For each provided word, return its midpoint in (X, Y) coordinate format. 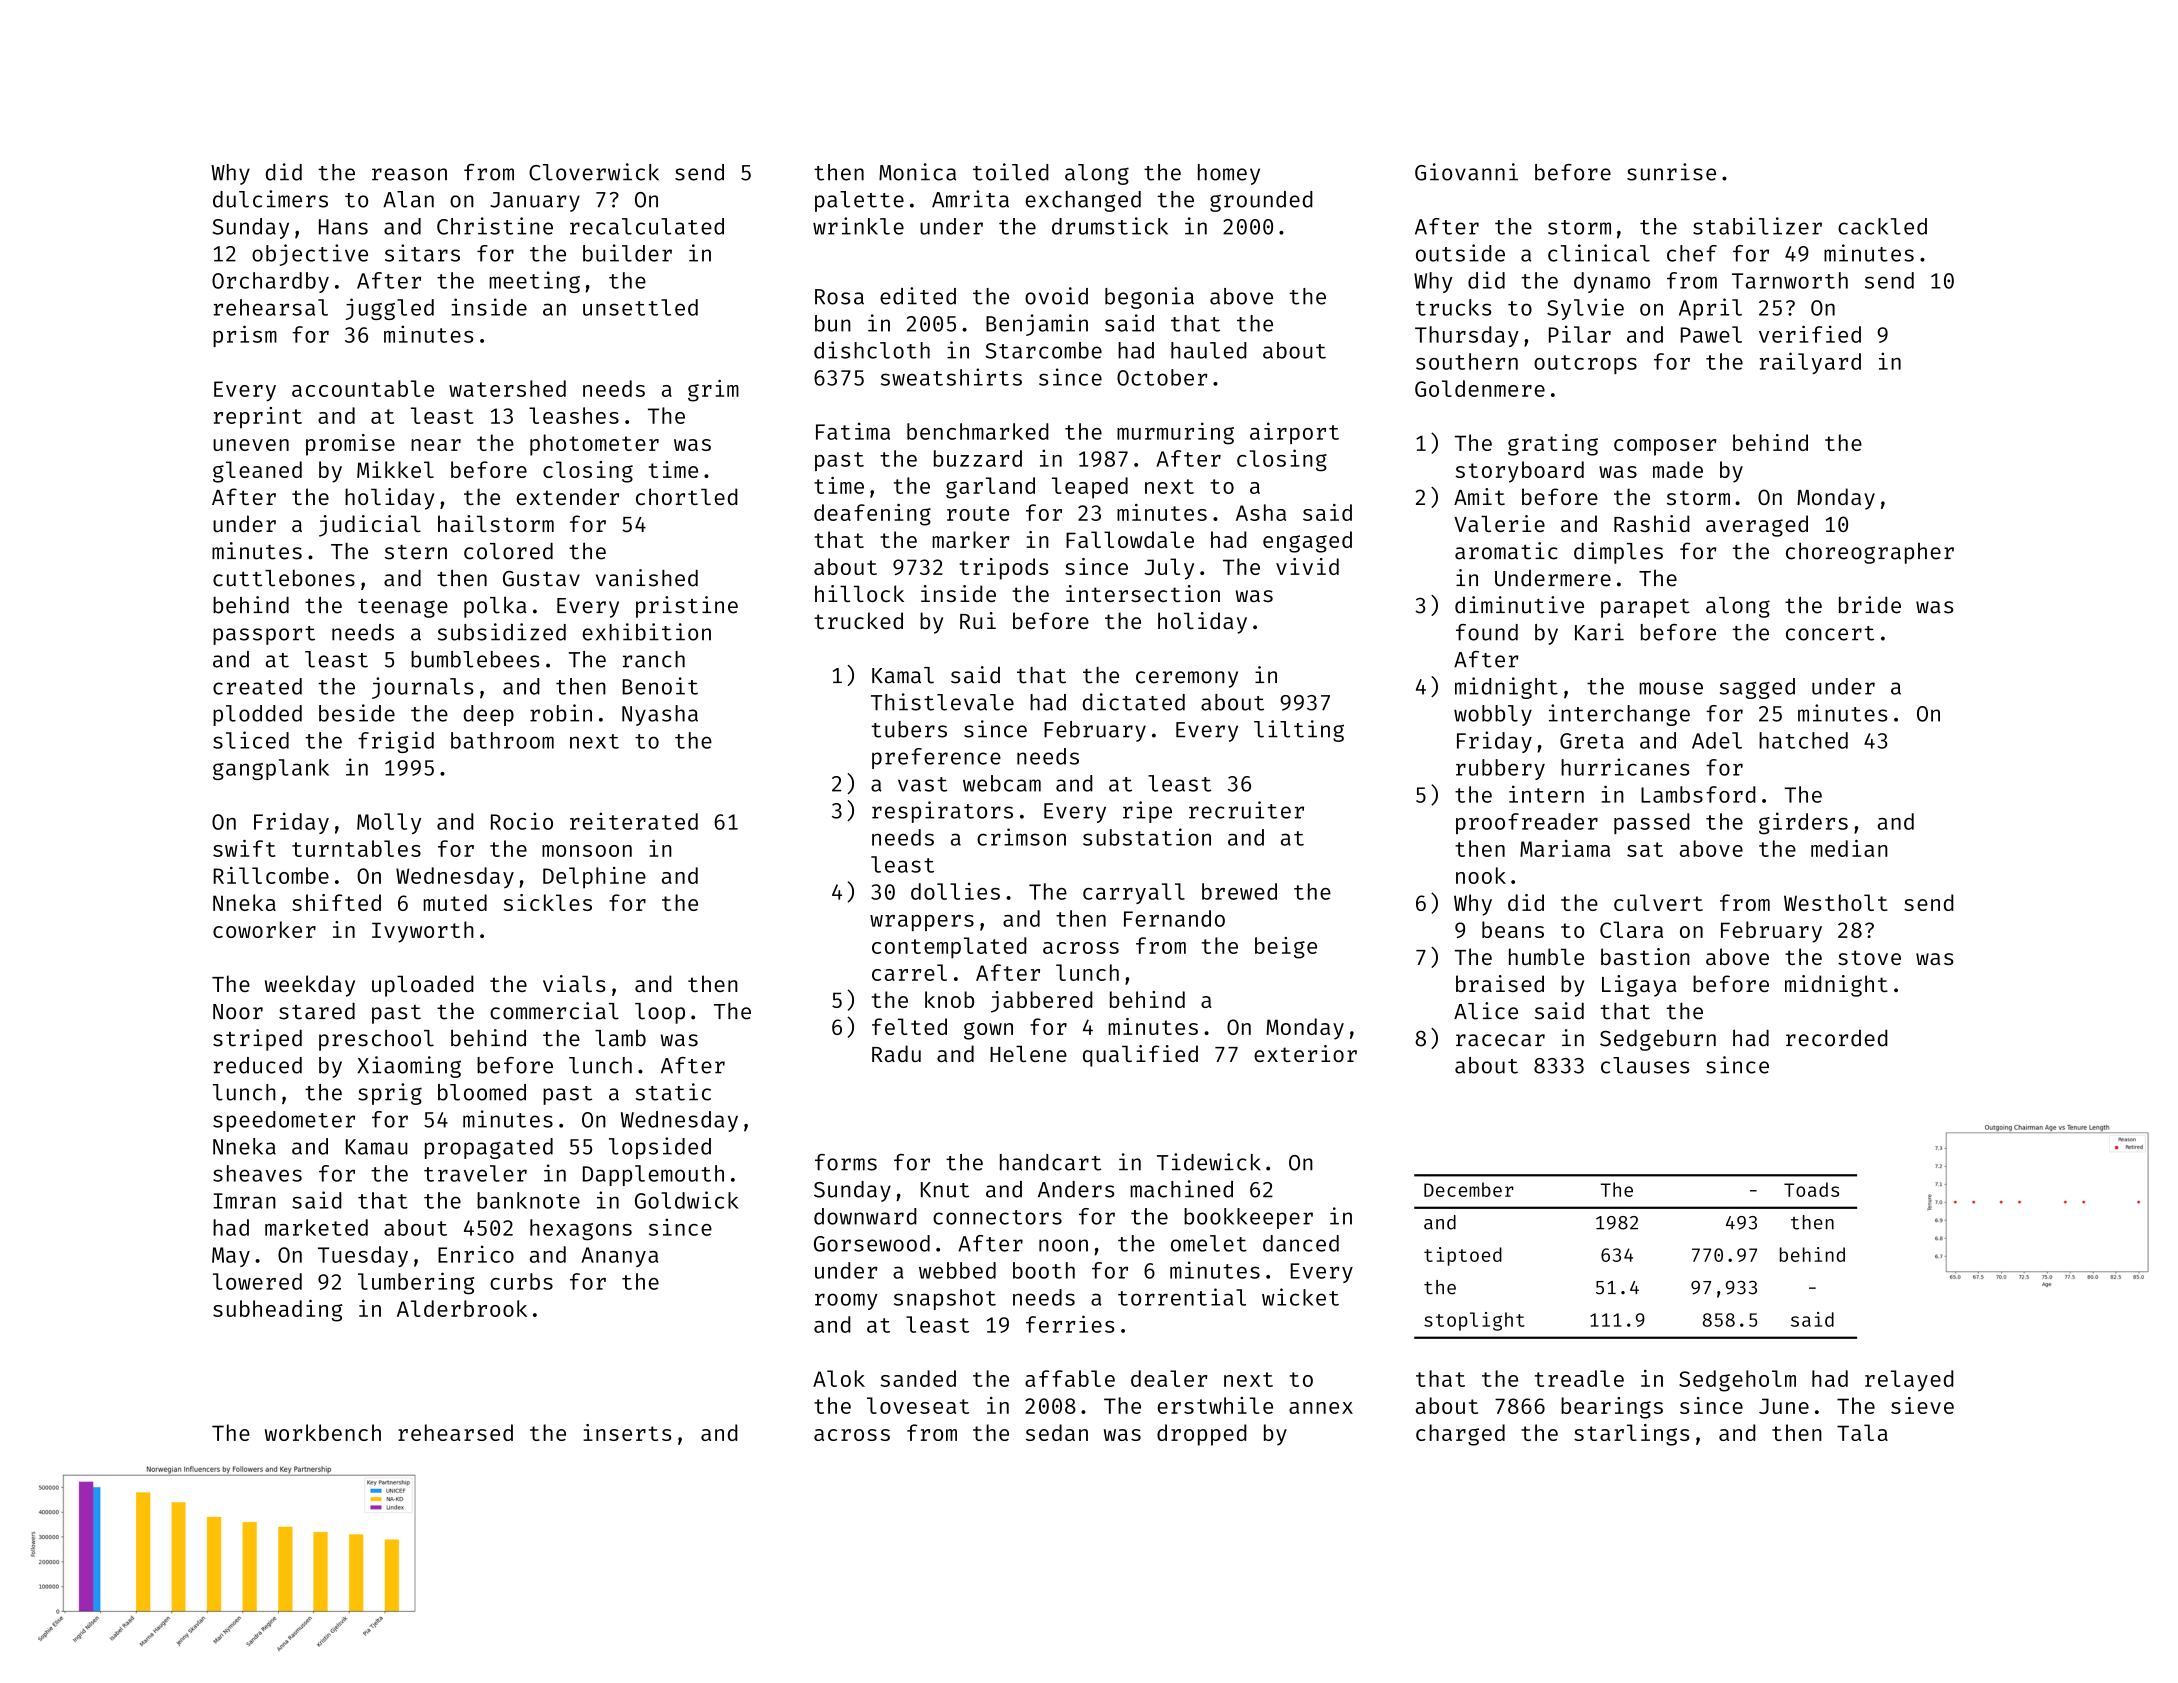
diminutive (1519, 605)
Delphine (594, 878)
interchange (1619, 715)
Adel (1717, 740)
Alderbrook (462, 1308)
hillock (859, 593)
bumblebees (475, 659)
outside (1460, 253)
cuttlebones (284, 578)
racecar (1500, 1040)
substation (1147, 837)
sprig (390, 1094)
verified (1810, 334)
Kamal (903, 675)
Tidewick (1209, 1162)
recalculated (647, 226)
